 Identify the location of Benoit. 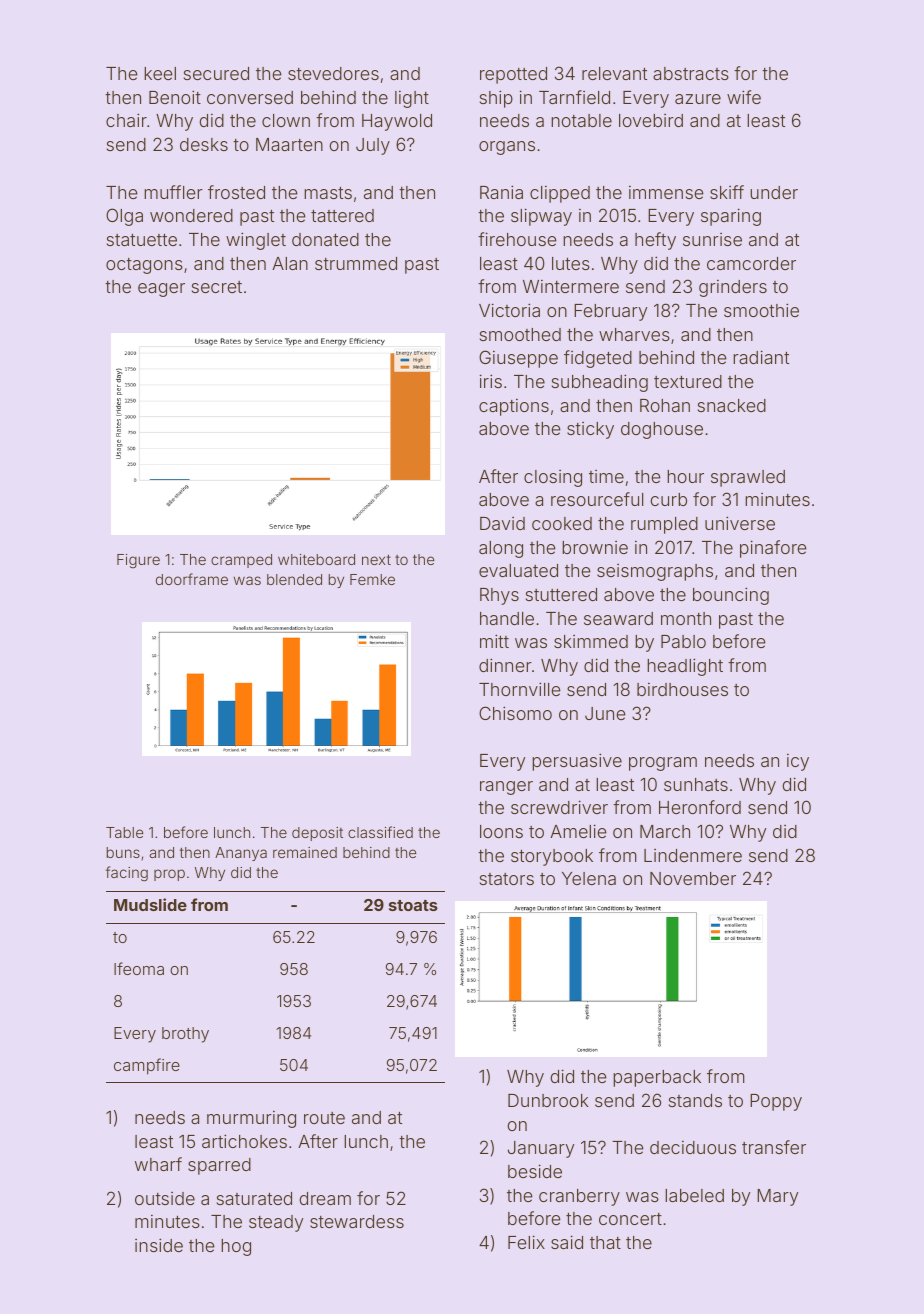
(175, 97).
